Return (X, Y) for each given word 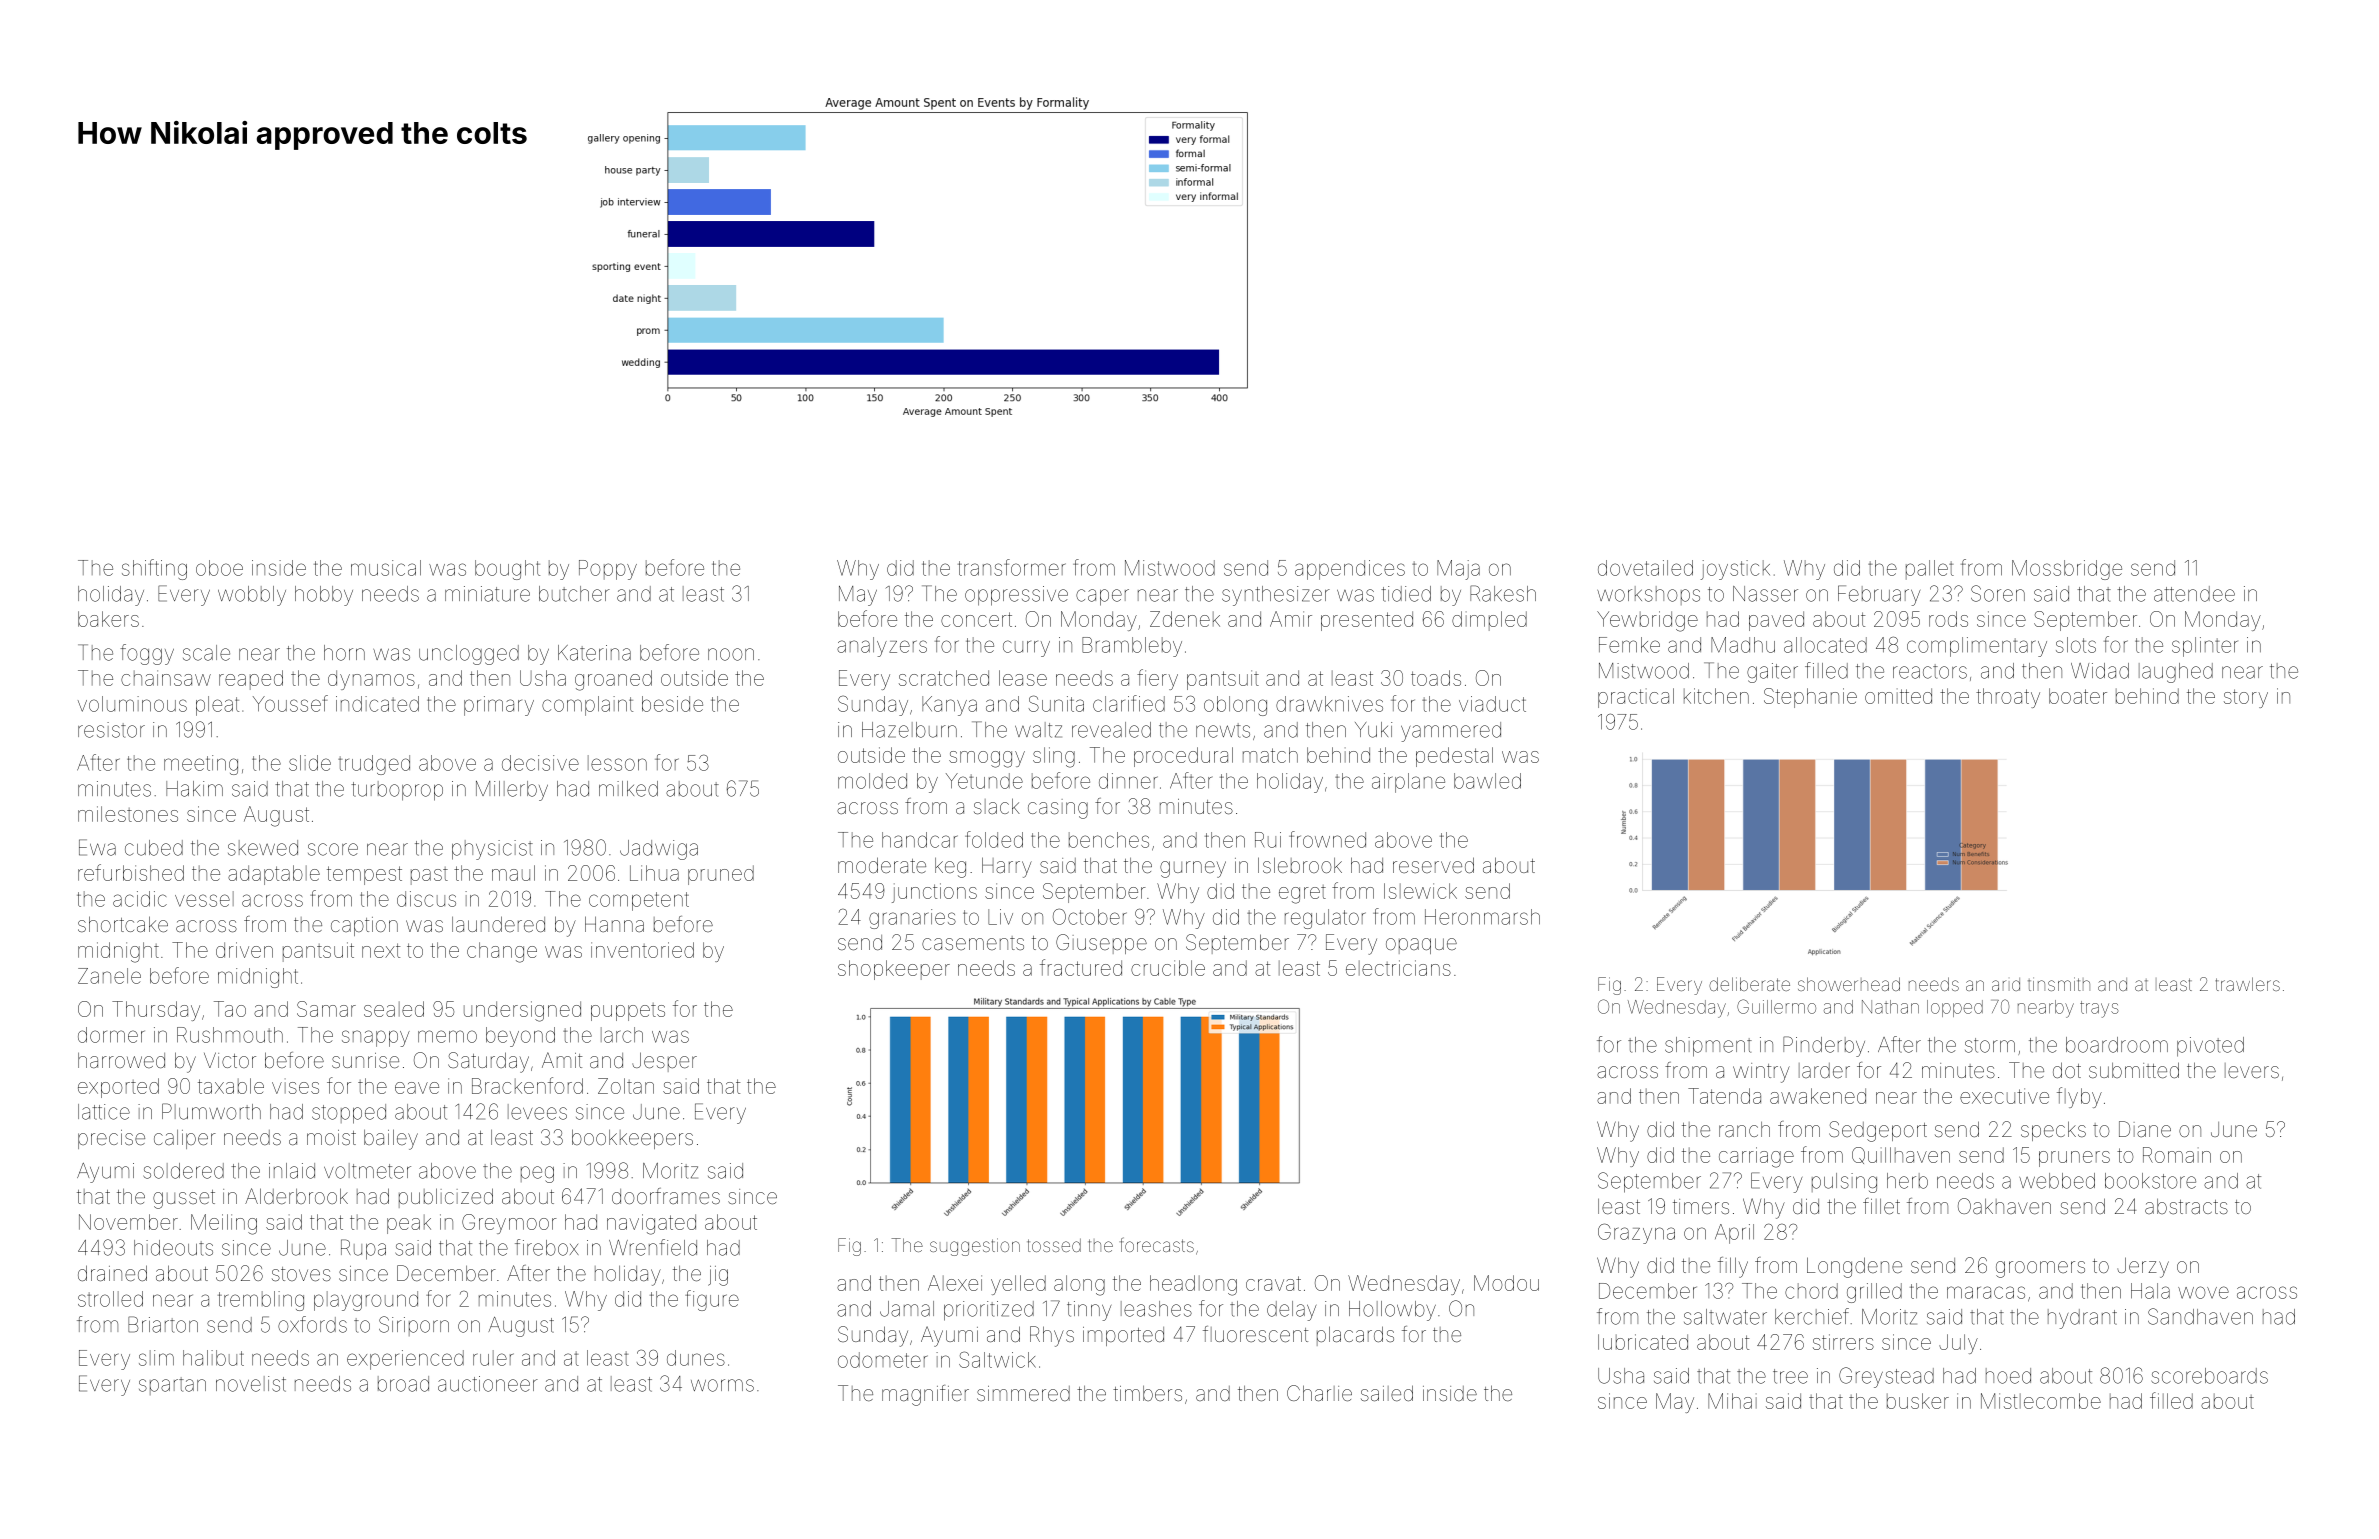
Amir (1291, 619)
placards (1355, 1336)
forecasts (1157, 1244)
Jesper (664, 1062)
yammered (1451, 732)
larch (622, 1035)
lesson (617, 763)
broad (403, 1384)
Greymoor (509, 1224)
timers (1701, 1206)
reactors (1930, 671)
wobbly (252, 596)
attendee (2194, 594)
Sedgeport (1878, 1131)
